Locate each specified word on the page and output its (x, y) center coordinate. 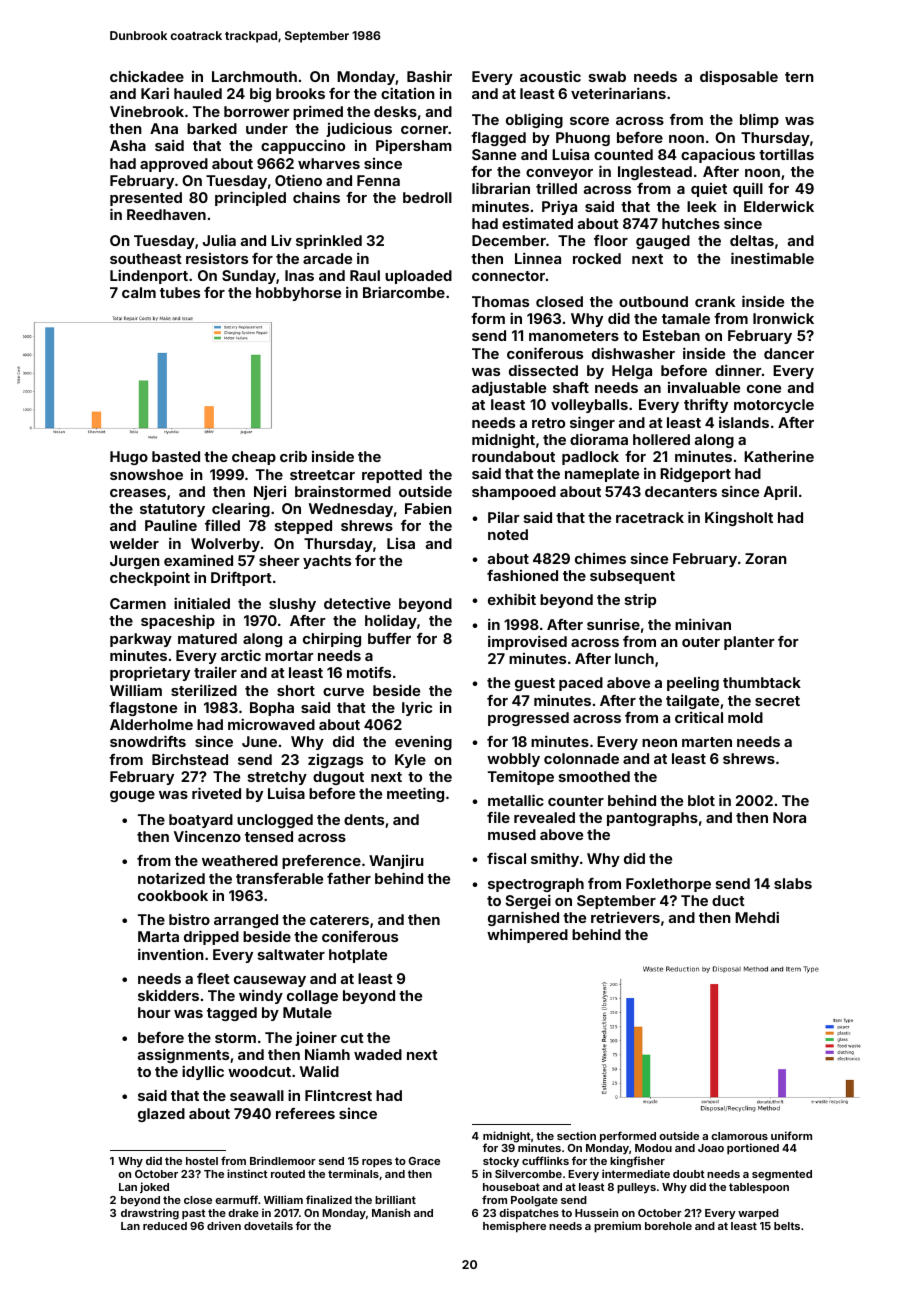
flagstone (143, 709)
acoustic (550, 76)
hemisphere (514, 1227)
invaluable (704, 387)
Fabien (428, 508)
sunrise (613, 624)
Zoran (766, 558)
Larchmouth (254, 76)
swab (607, 76)
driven (224, 1225)
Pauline (171, 525)
